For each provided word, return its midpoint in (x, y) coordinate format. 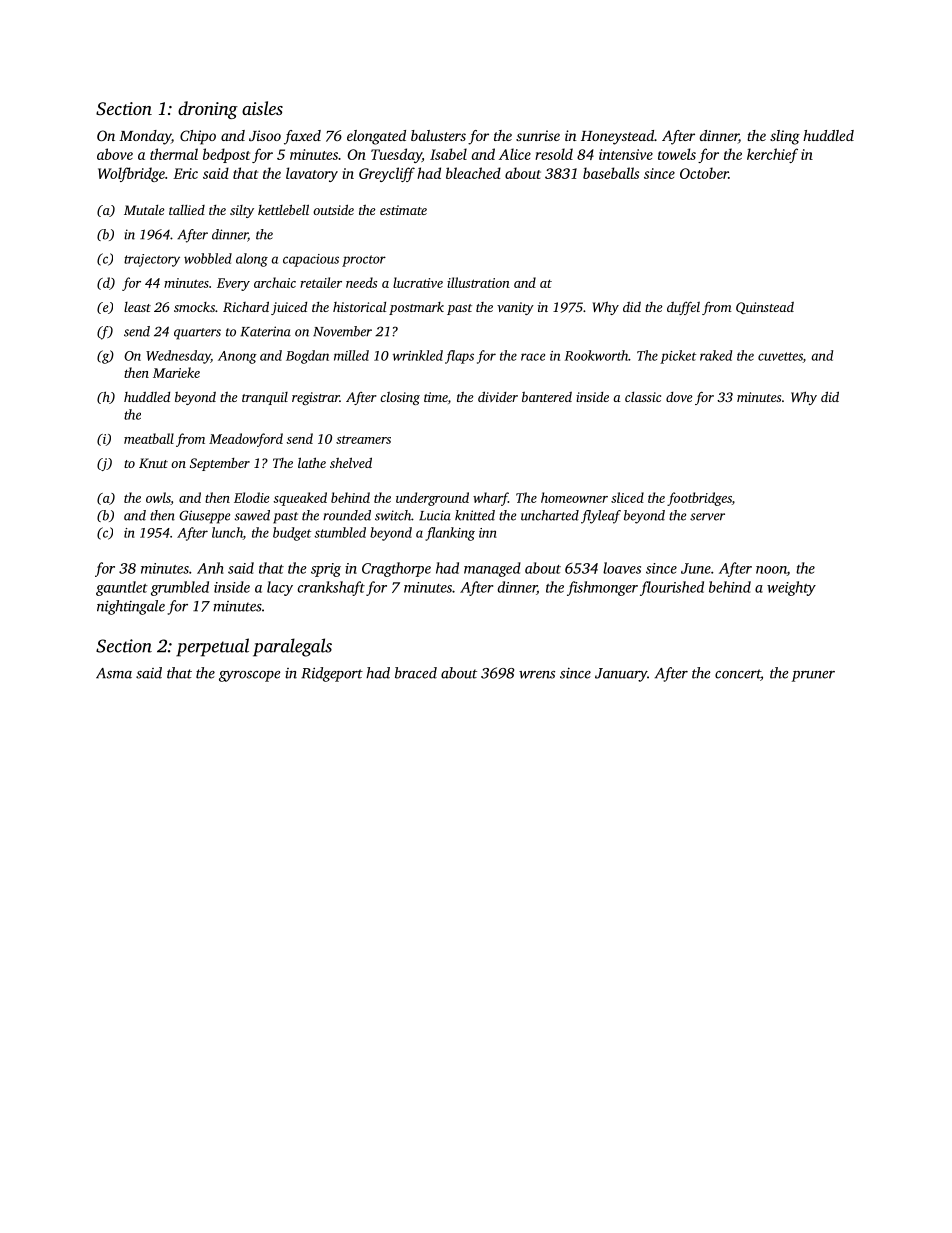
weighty (791, 588)
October (704, 173)
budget (292, 534)
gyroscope (250, 676)
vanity (515, 308)
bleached (473, 173)
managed (492, 569)
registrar (316, 398)
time (436, 397)
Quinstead (765, 308)
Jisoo (265, 135)
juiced (289, 308)
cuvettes (780, 356)
